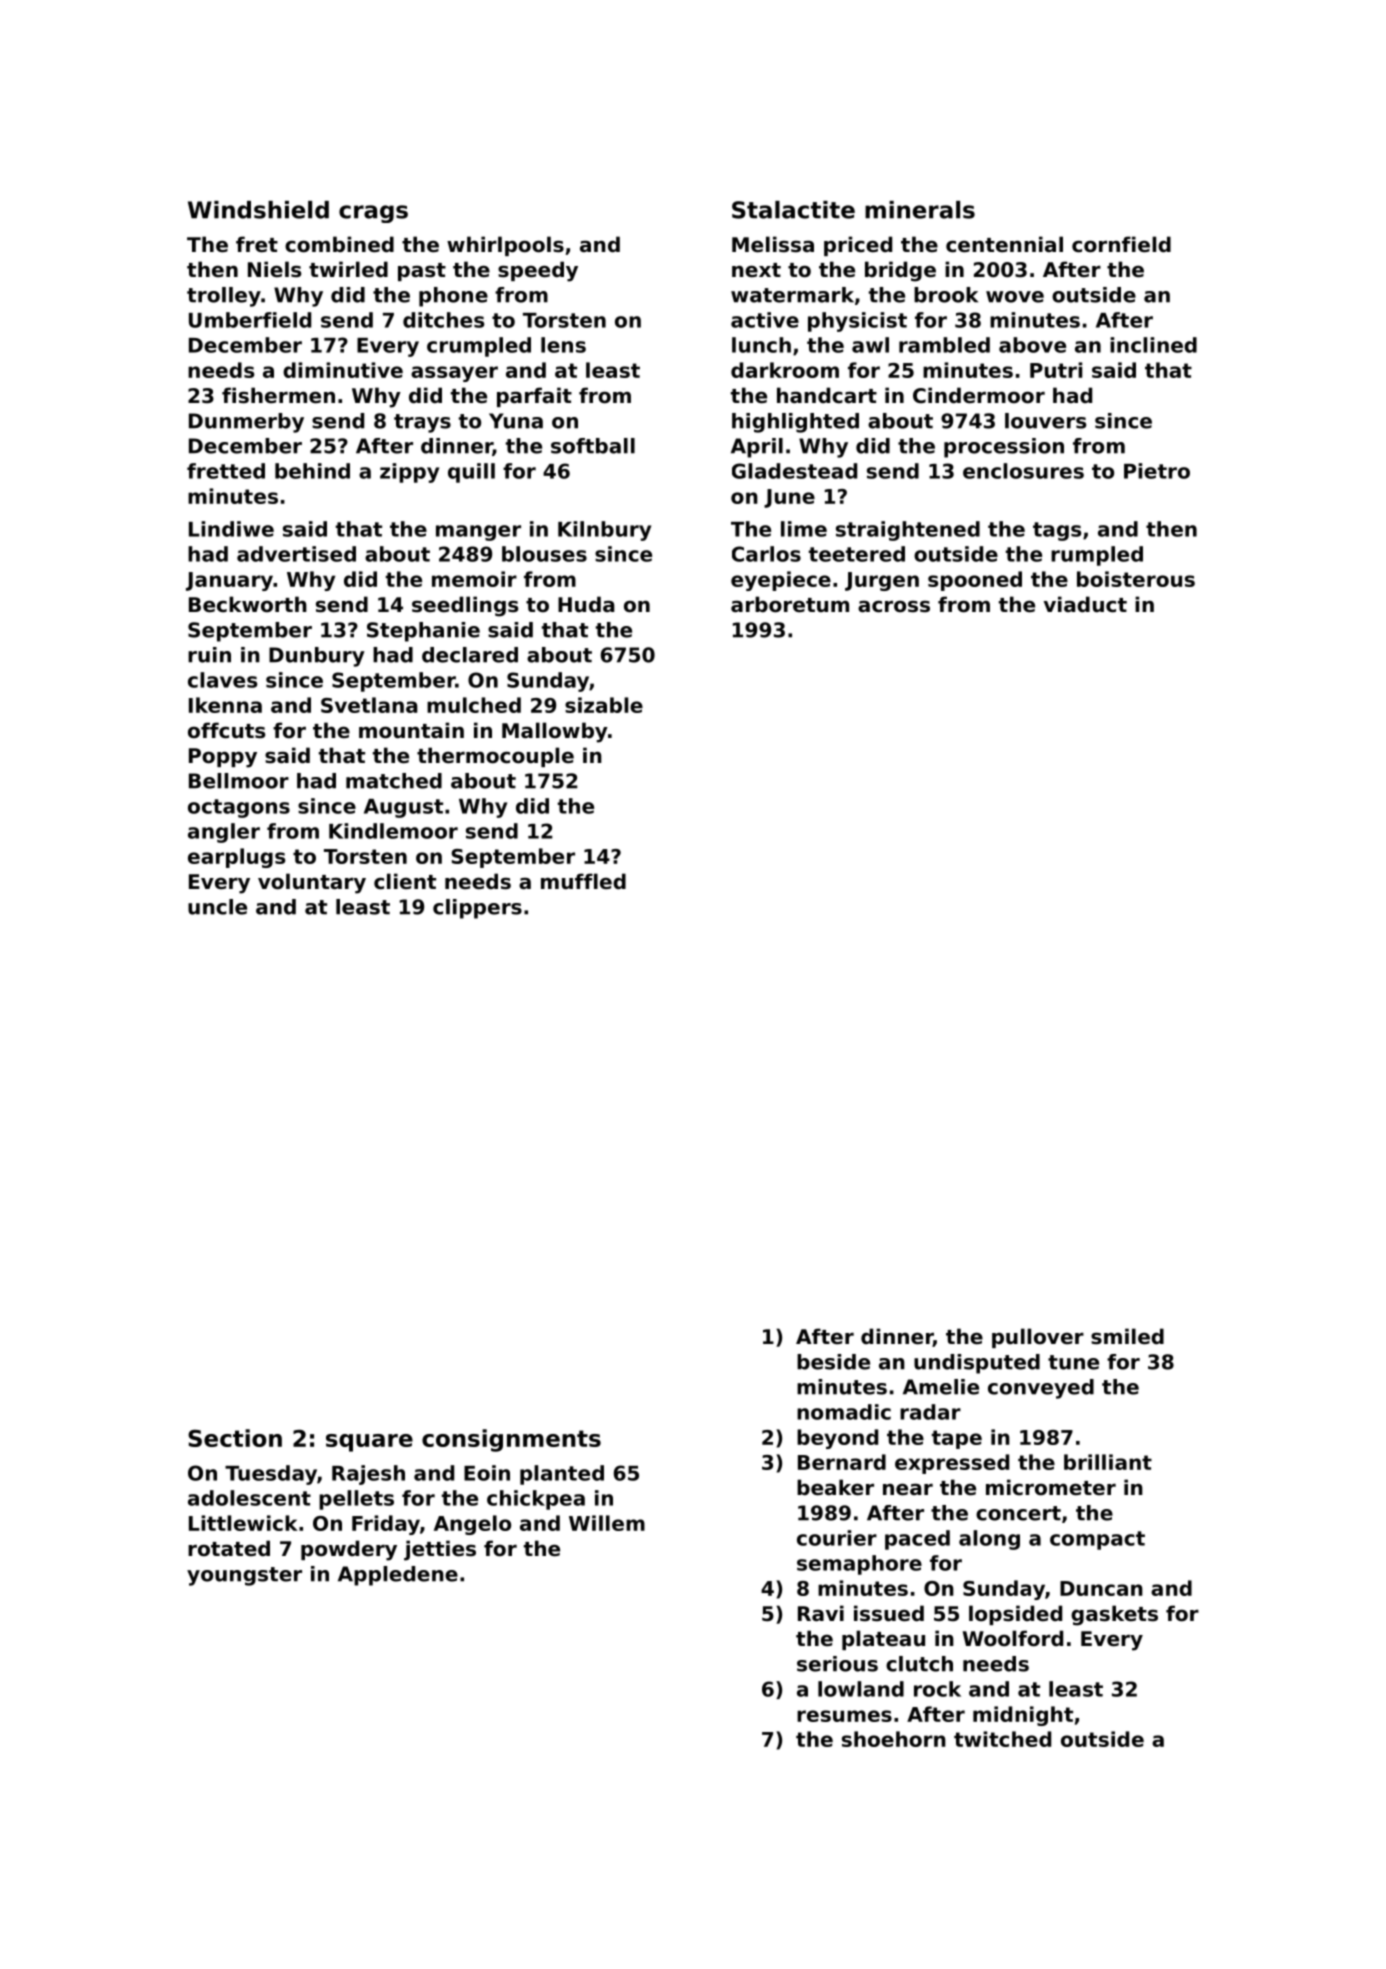  What do you see at coordinates (246, 423) in the document?
I see `Dunmerby` at bounding box center [246, 423].
